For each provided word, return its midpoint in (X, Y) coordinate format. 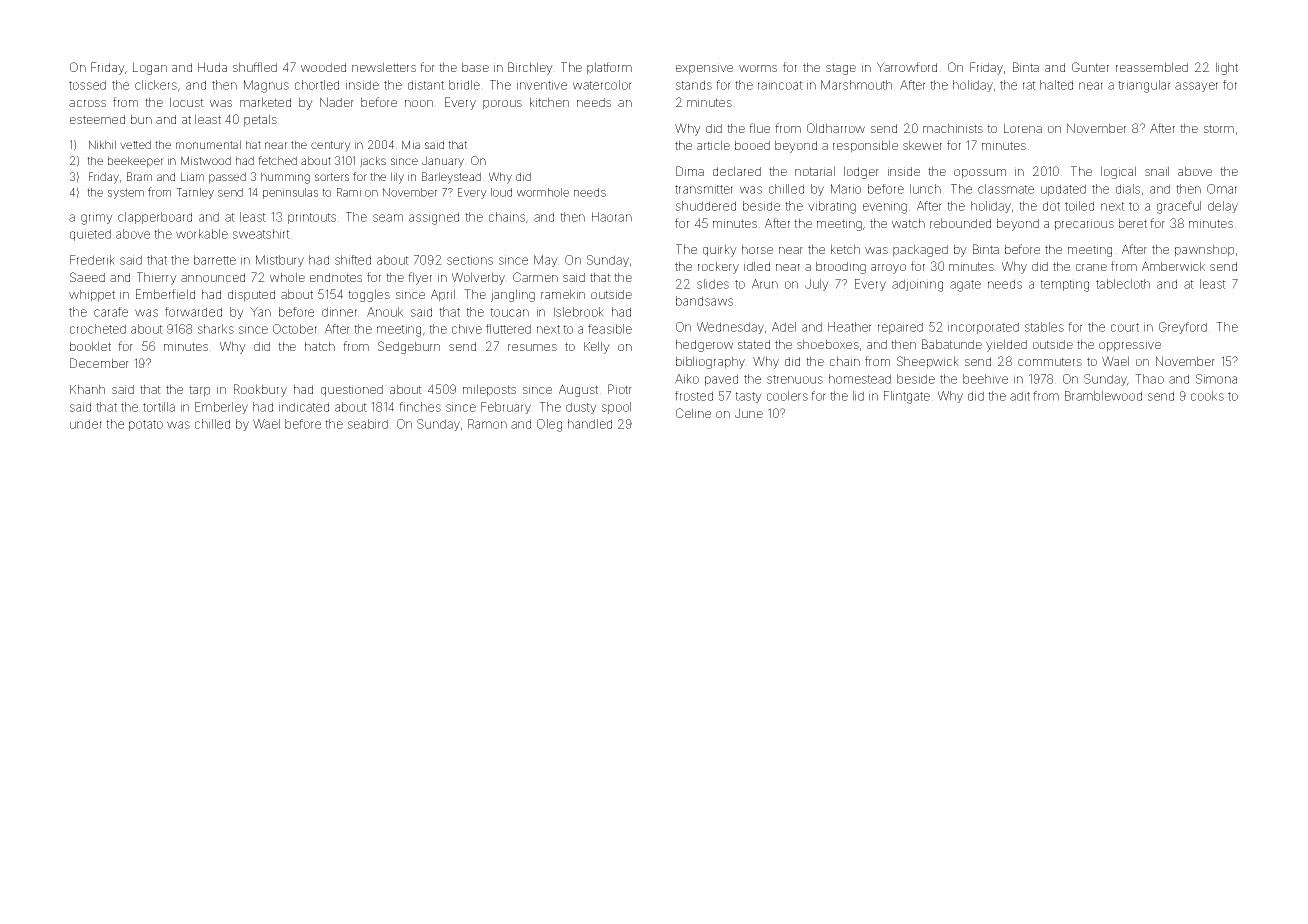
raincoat (780, 85)
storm (1219, 128)
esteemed (97, 119)
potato (146, 425)
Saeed (87, 277)
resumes (532, 347)
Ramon (487, 424)
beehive (985, 379)
